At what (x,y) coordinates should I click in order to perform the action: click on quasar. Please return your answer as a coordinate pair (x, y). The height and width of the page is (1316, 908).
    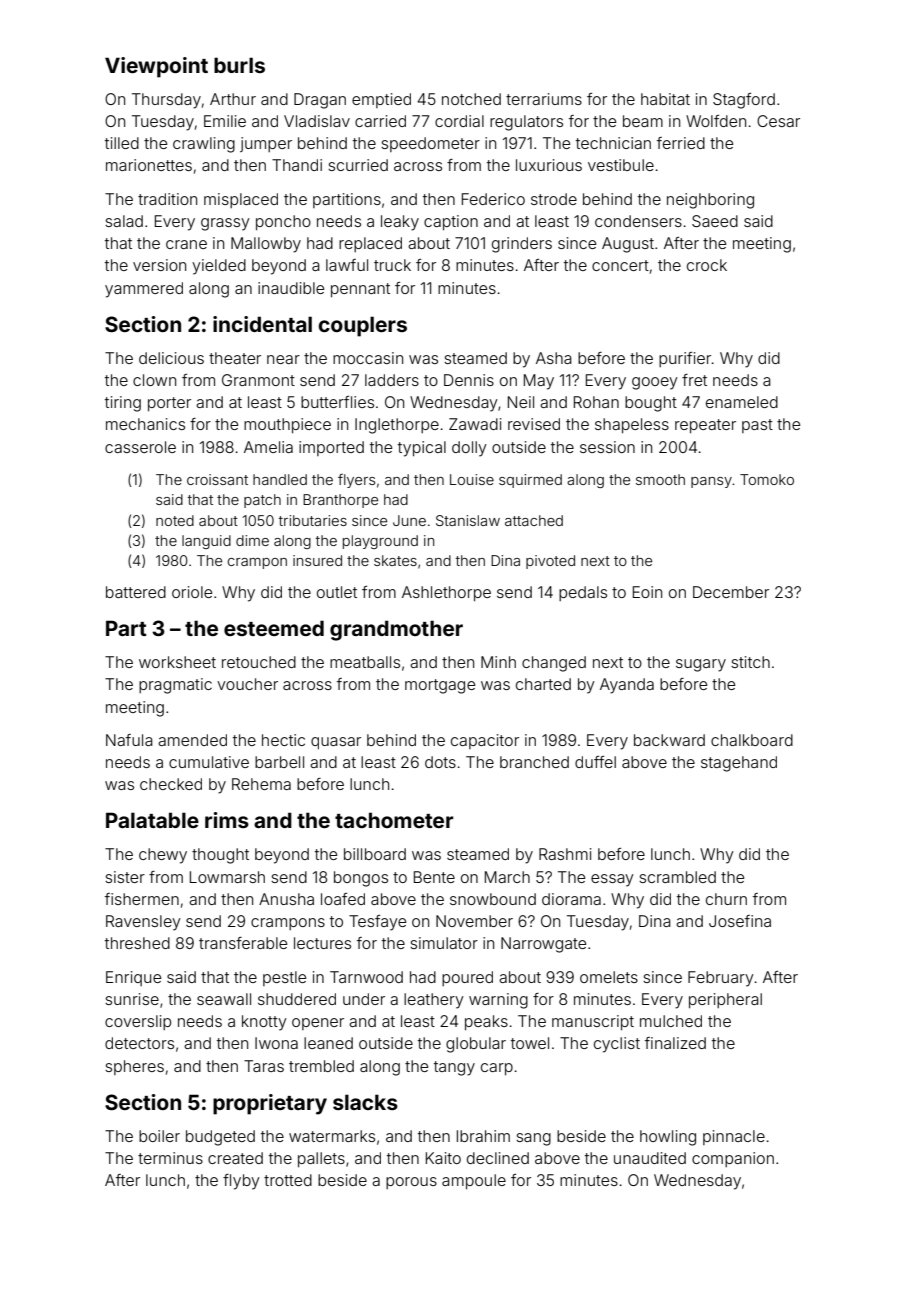
    Looking at the image, I should click on (336, 743).
